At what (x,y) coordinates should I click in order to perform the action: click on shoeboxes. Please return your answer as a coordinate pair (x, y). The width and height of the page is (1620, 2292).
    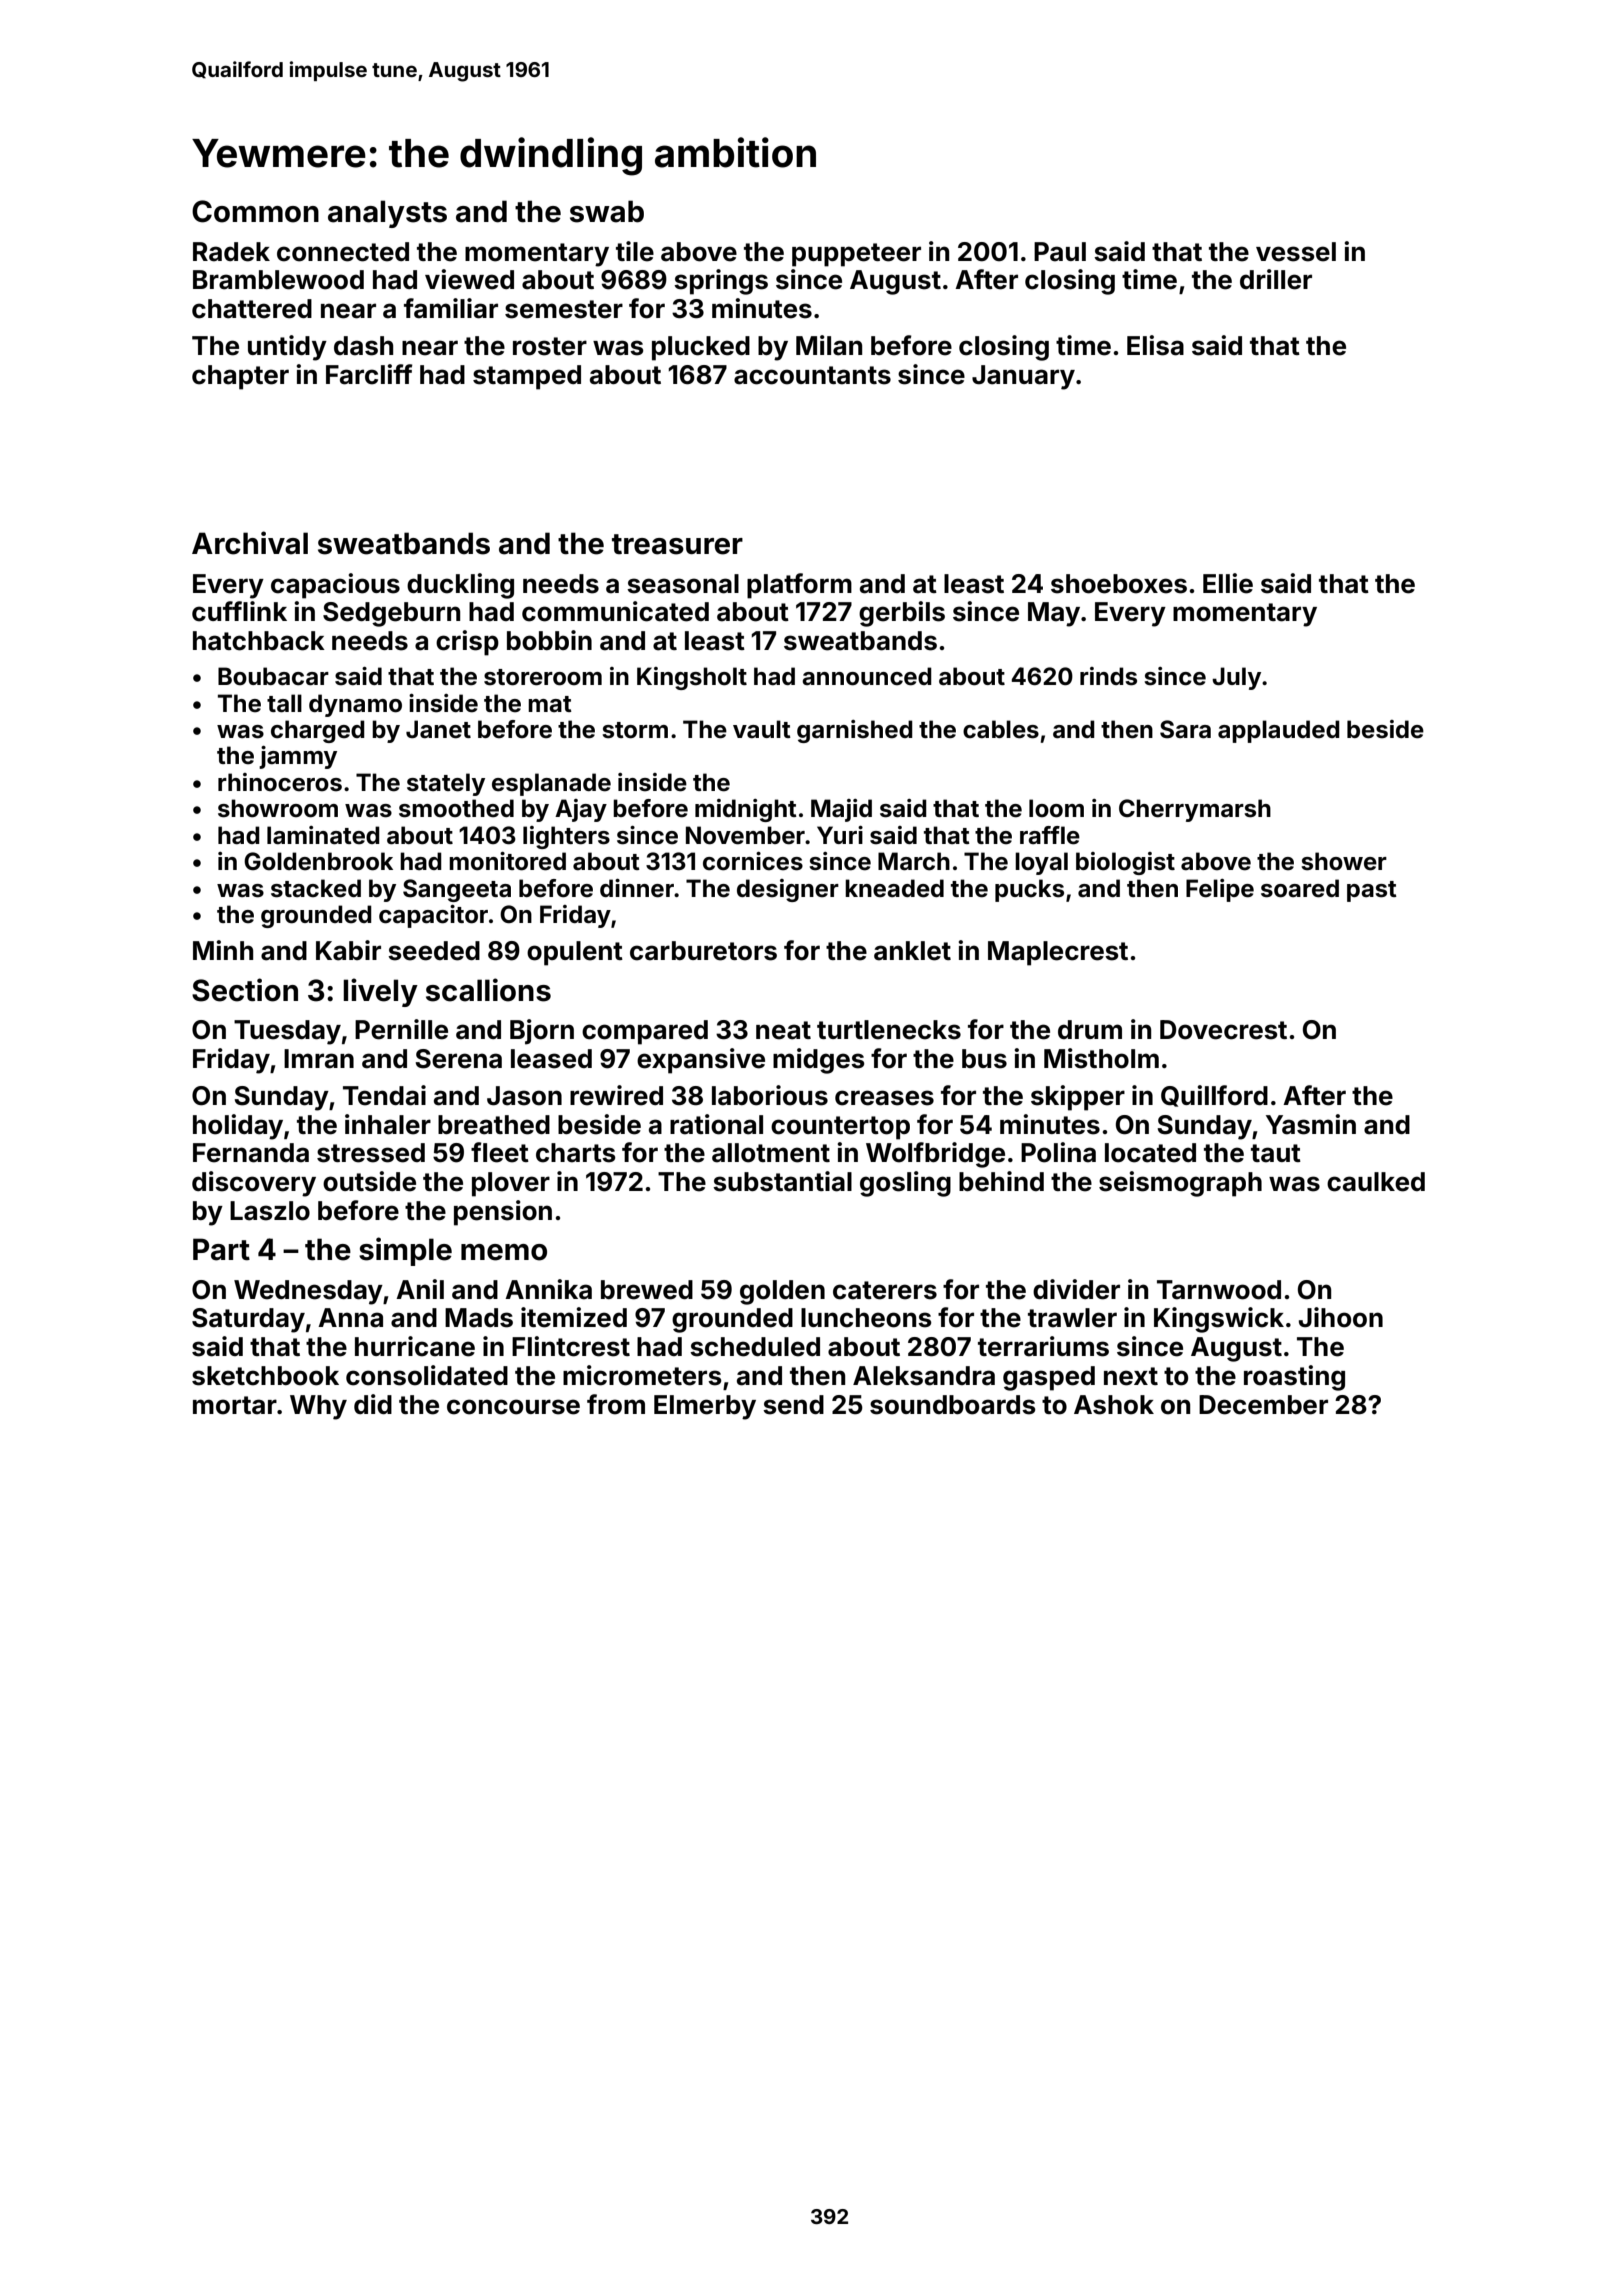
    Looking at the image, I should click on (1119, 584).
